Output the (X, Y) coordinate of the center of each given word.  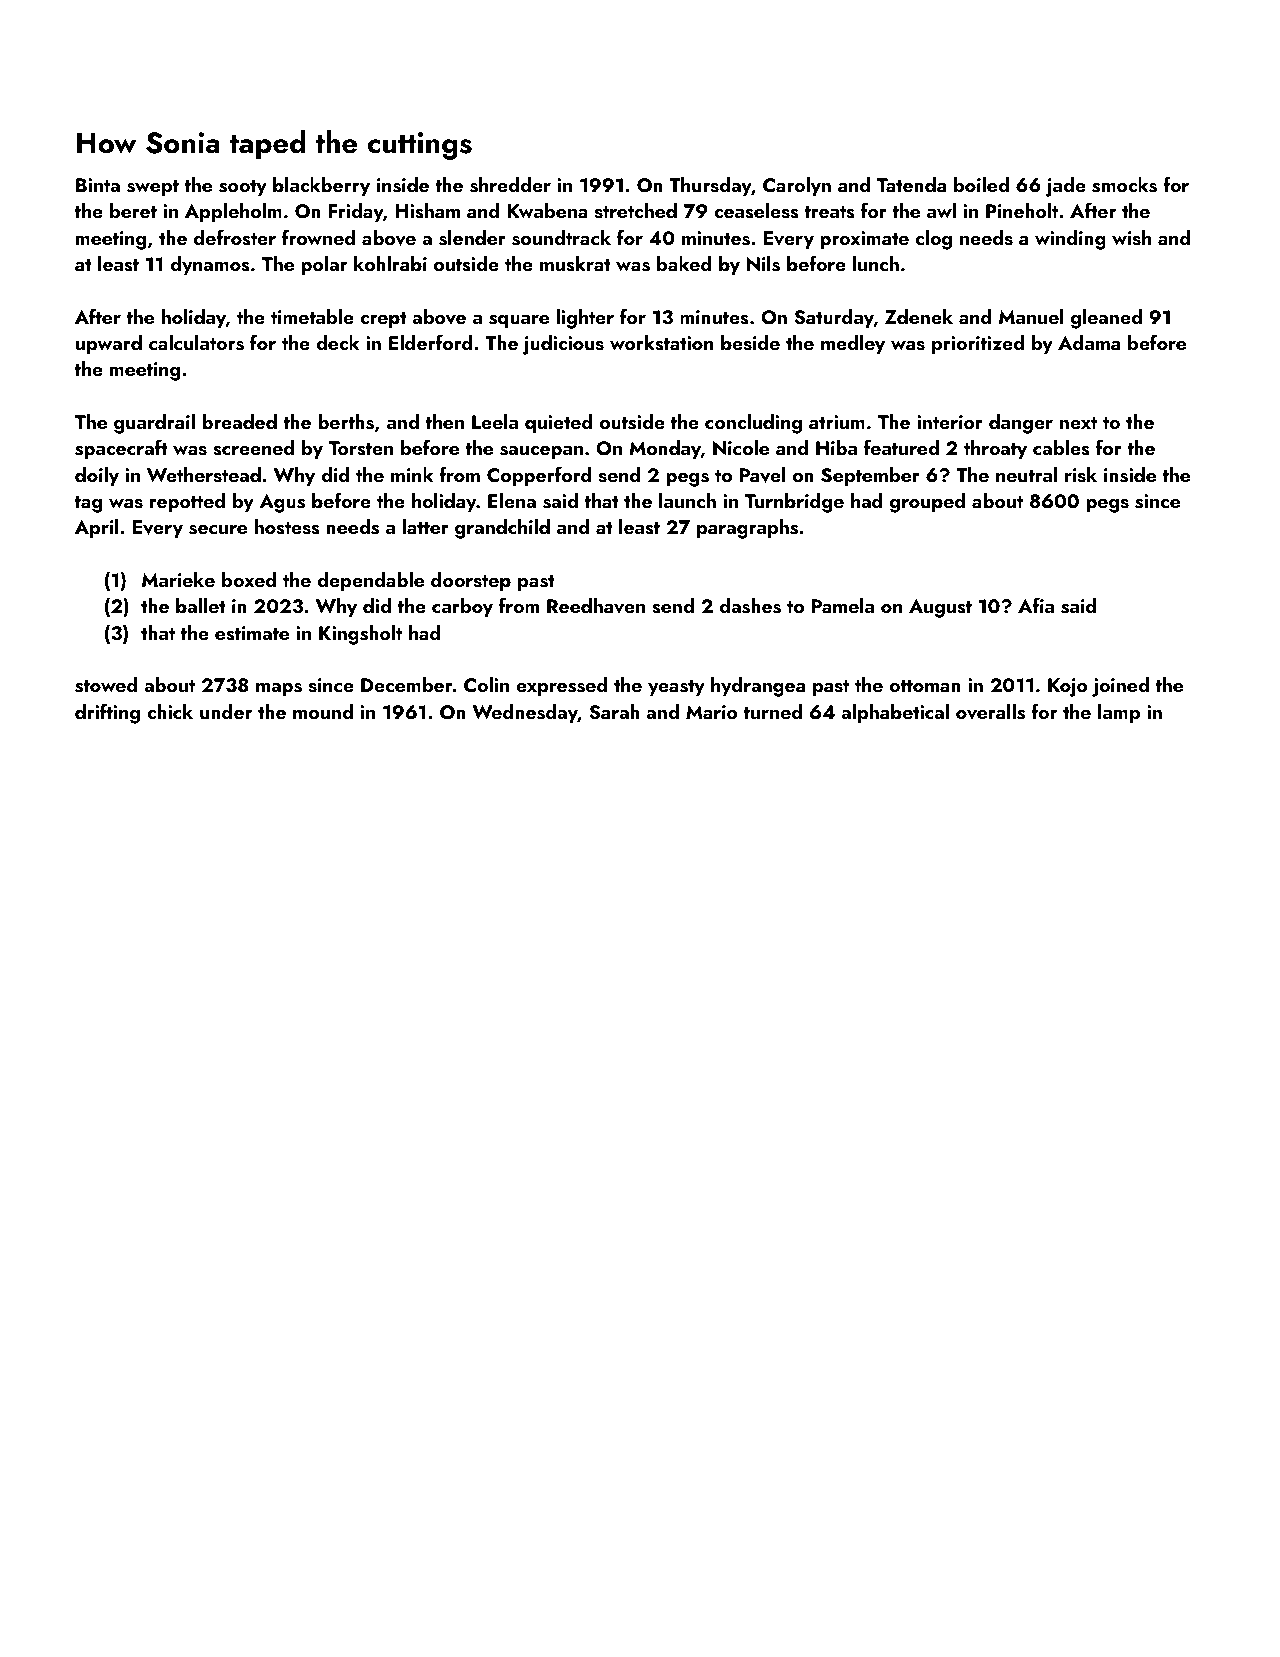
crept (383, 320)
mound (323, 711)
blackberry (321, 187)
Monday (665, 450)
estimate (252, 633)
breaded (239, 421)
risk (1081, 475)
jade (1065, 187)
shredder (510, 185)
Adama (1089, 342)
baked (684, 263)
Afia (1036, 605)
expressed (562, 687)
